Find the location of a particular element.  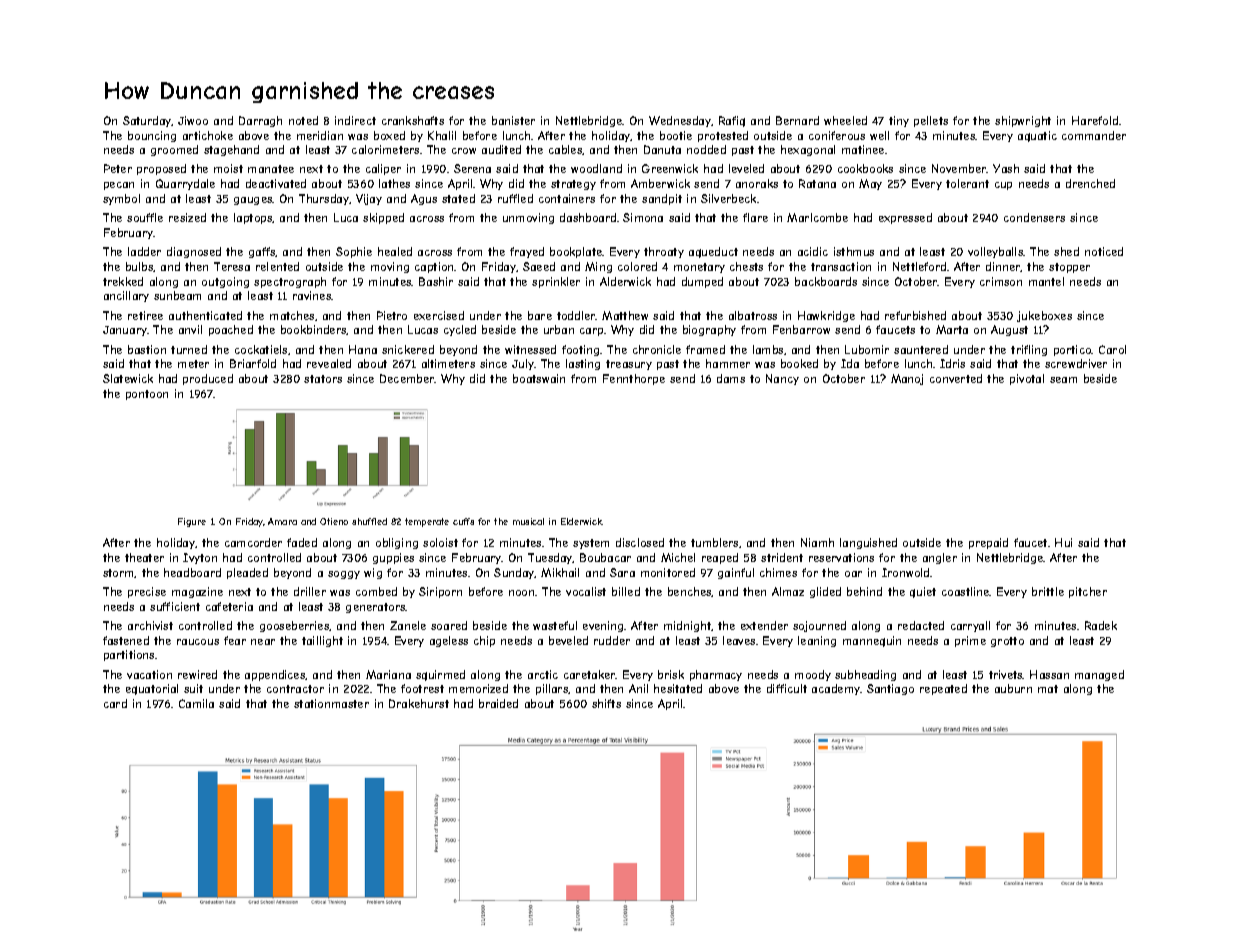

Niamh is located at coordinates (817, 542).
